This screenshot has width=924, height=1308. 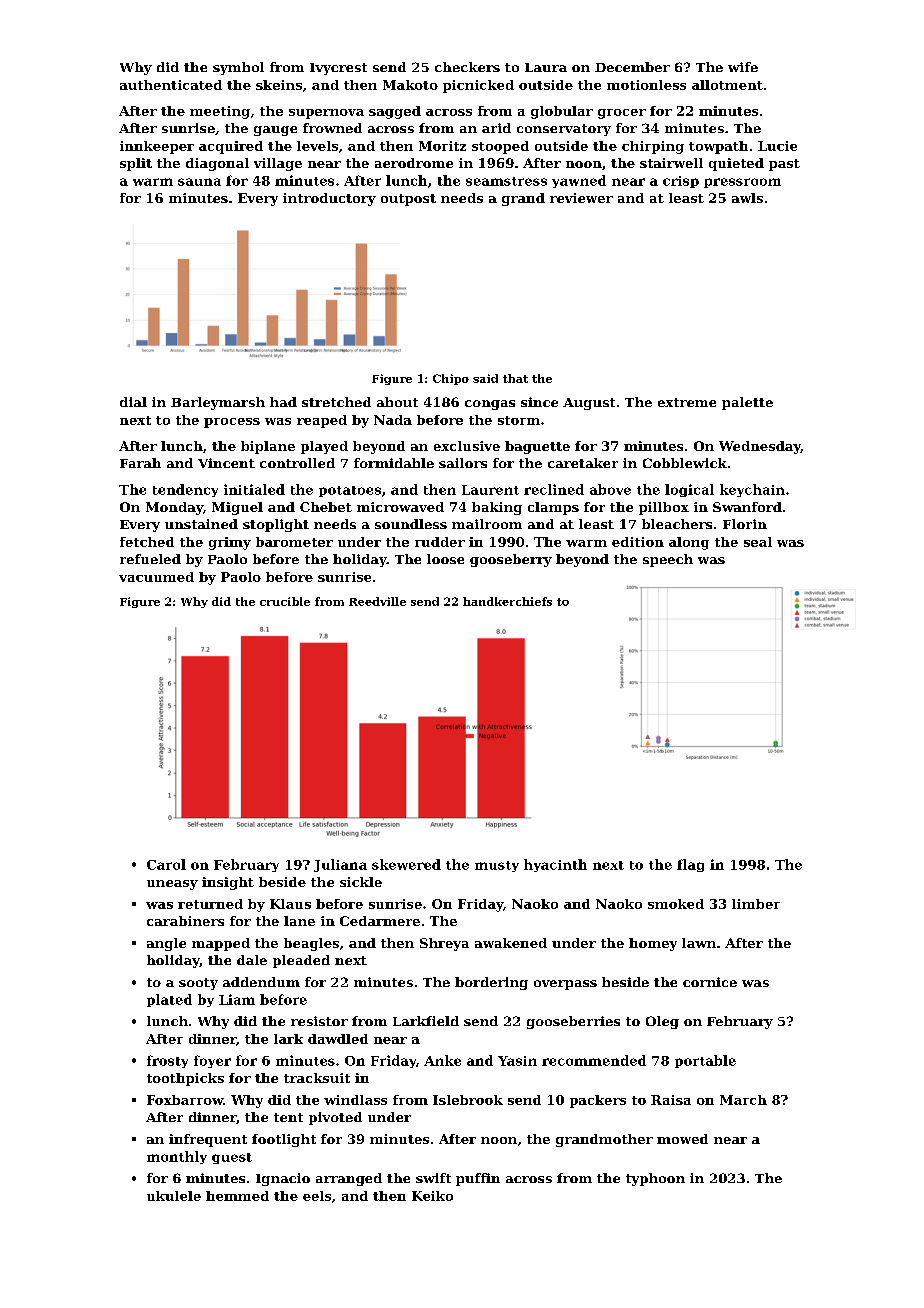 What do you see at coordinates (136, 164) in the screenshot?
I see `split` at bounding box center [136, 164].
